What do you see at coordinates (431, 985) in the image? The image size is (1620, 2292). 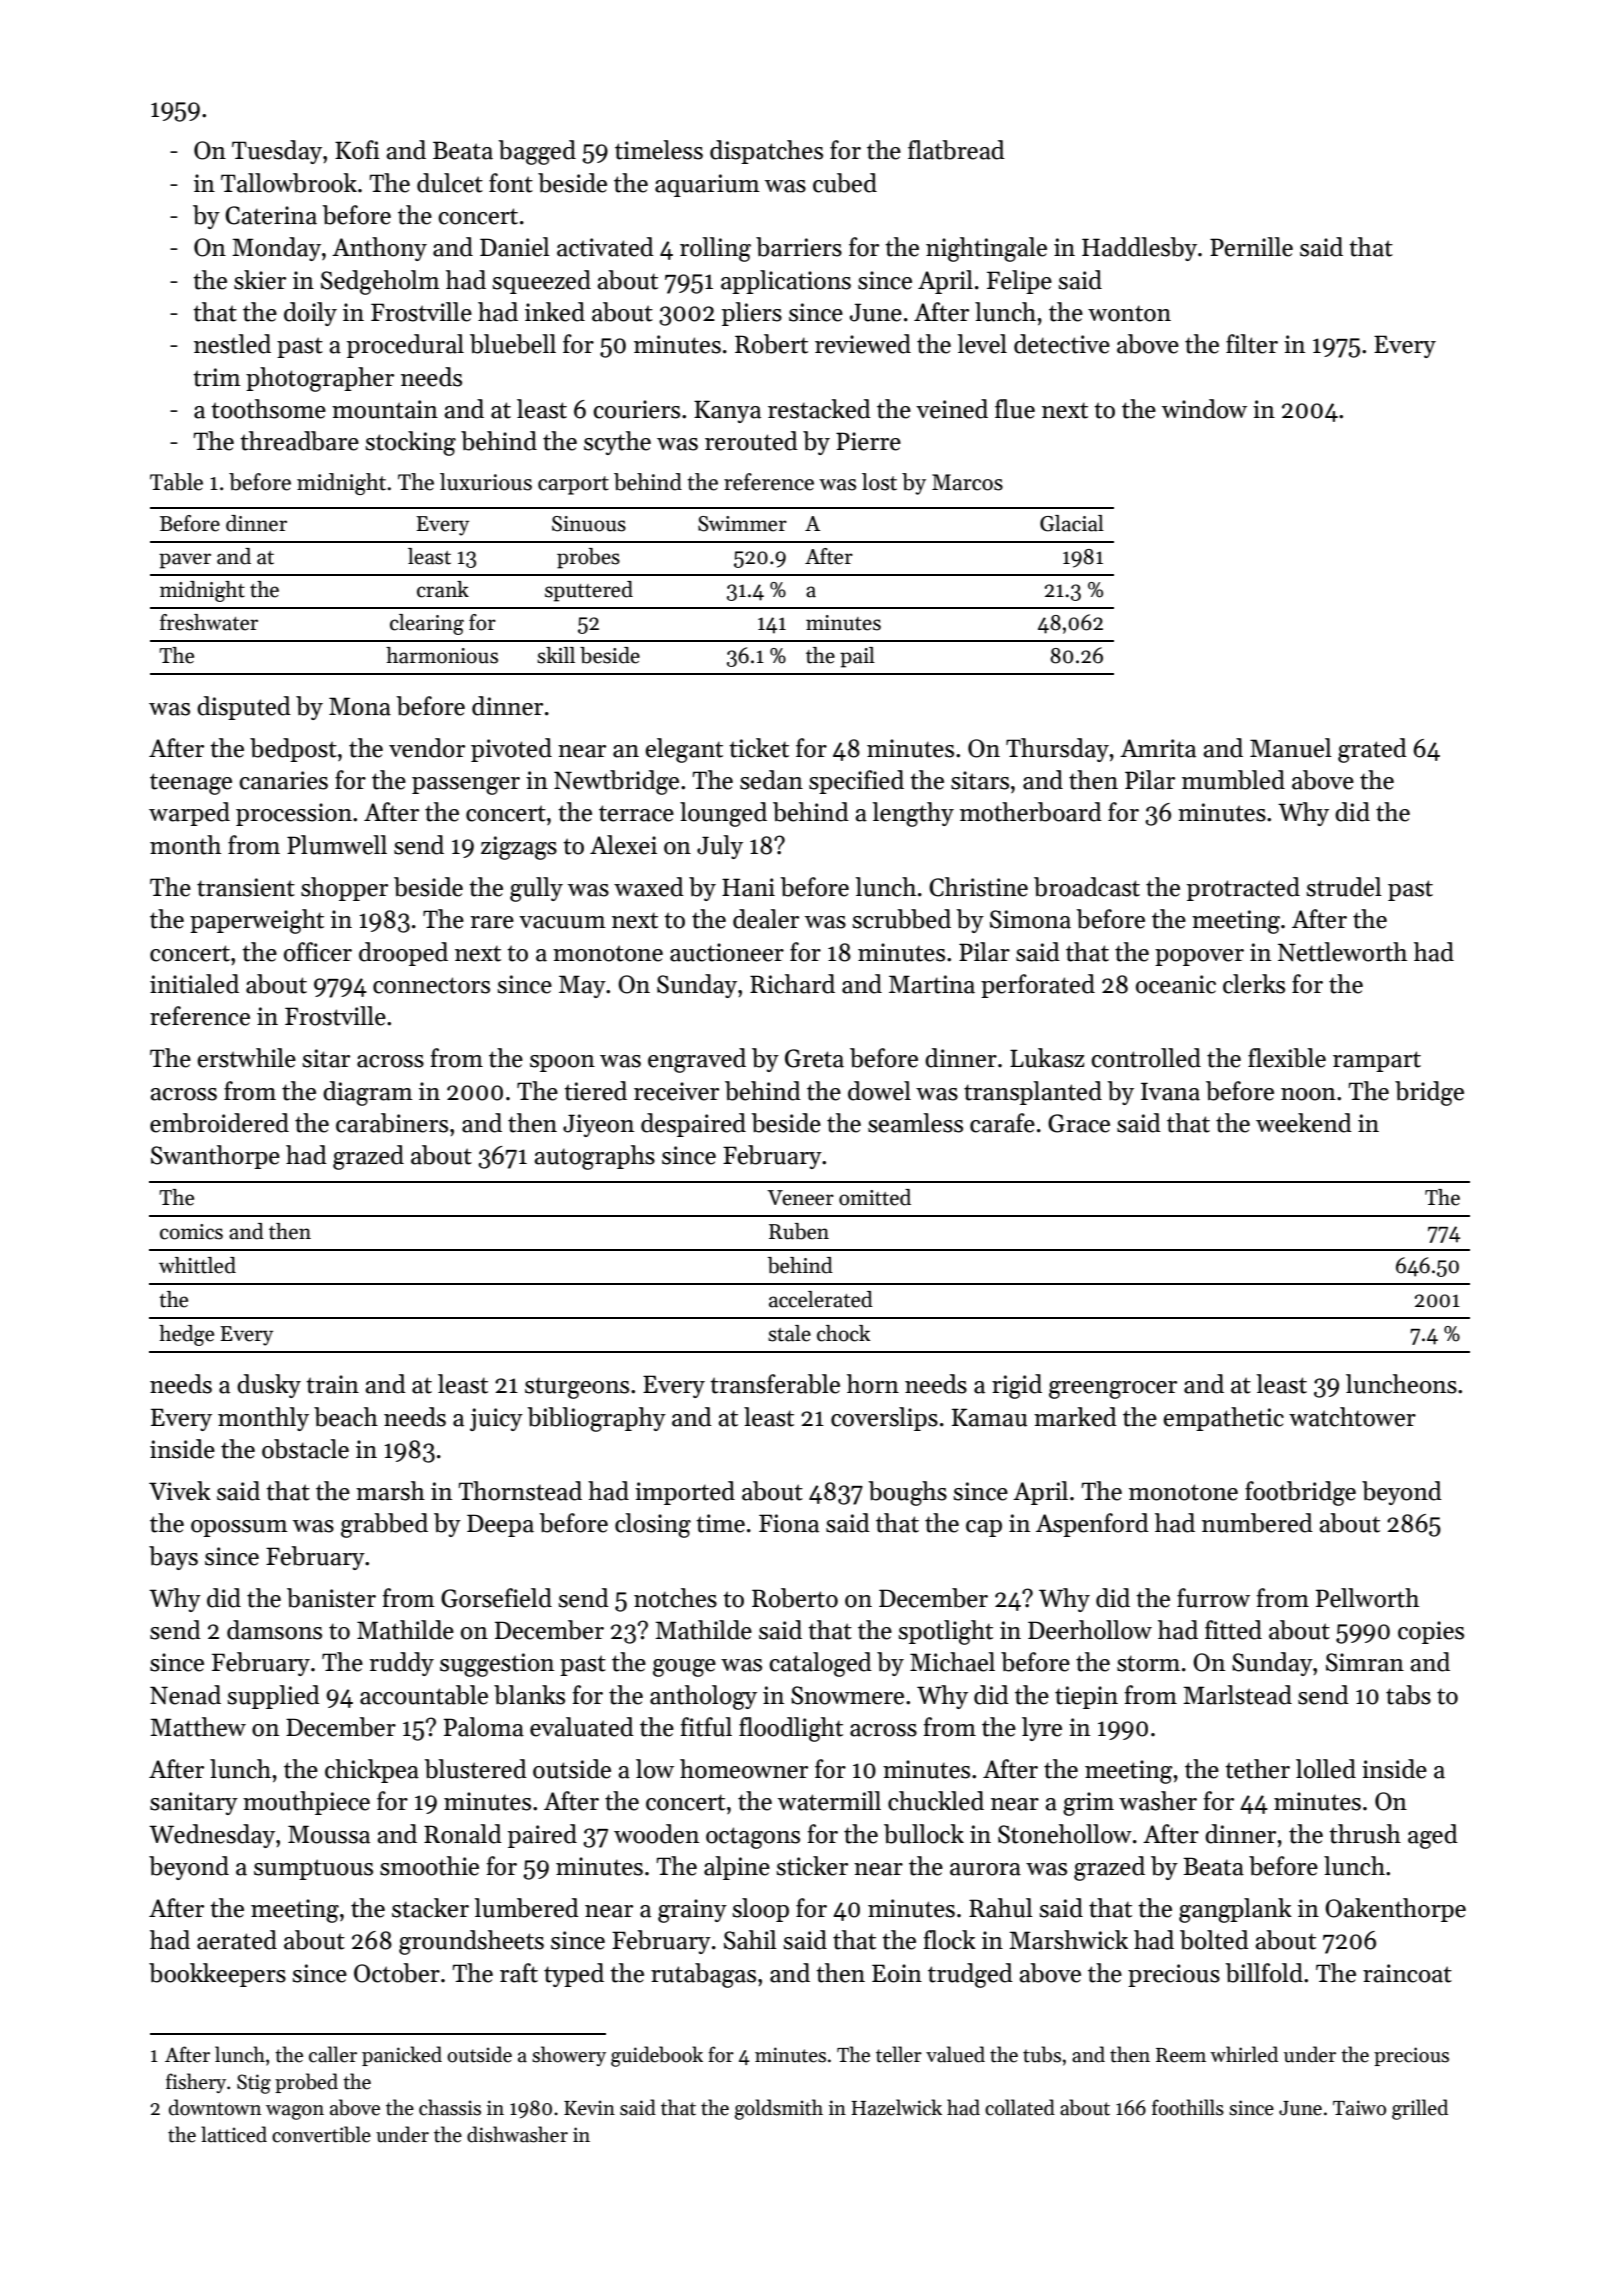 I see `connectors` at bounding box center [431, 985].
